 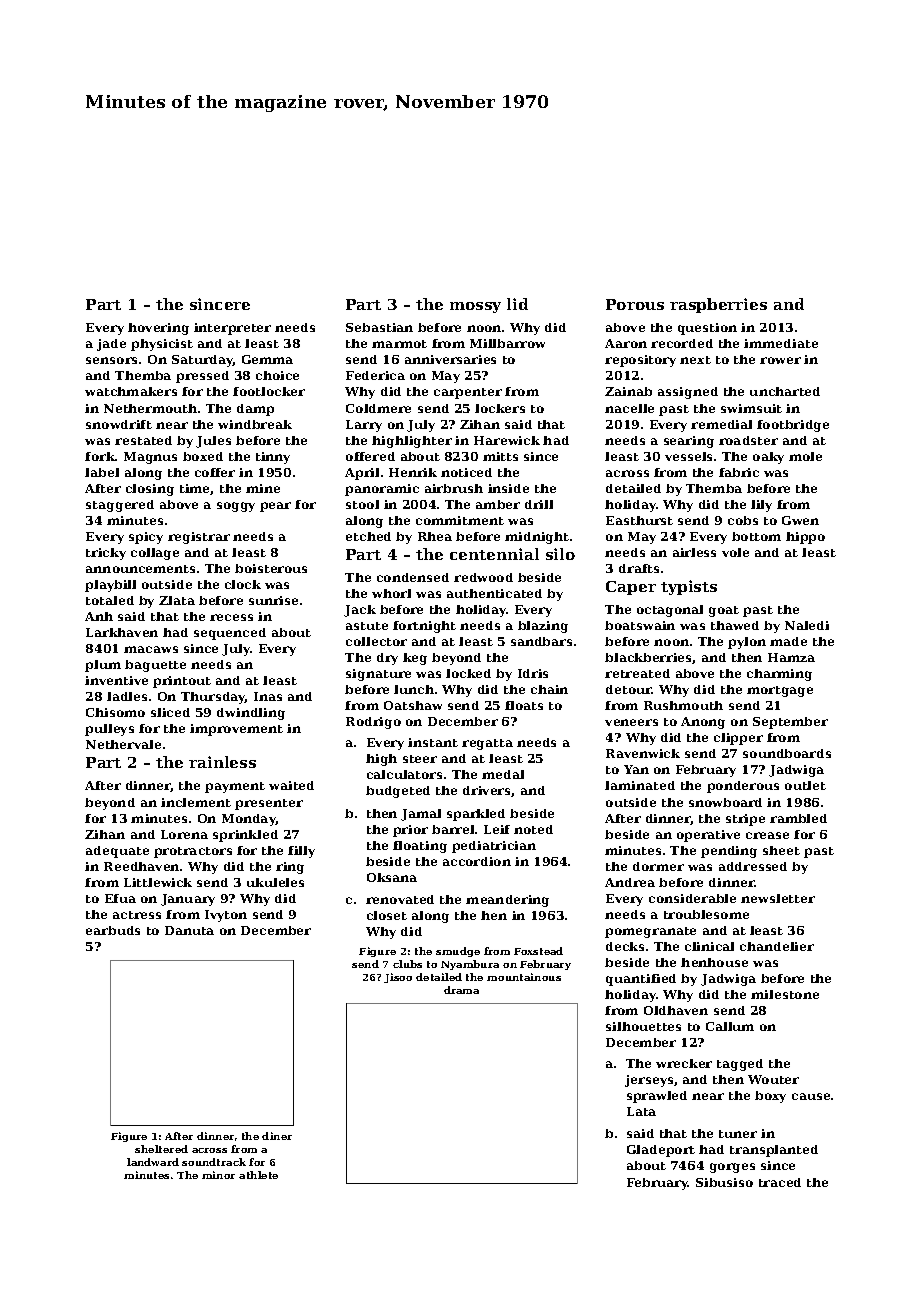 I want to click on cause, so click(x=811, y=1096).
